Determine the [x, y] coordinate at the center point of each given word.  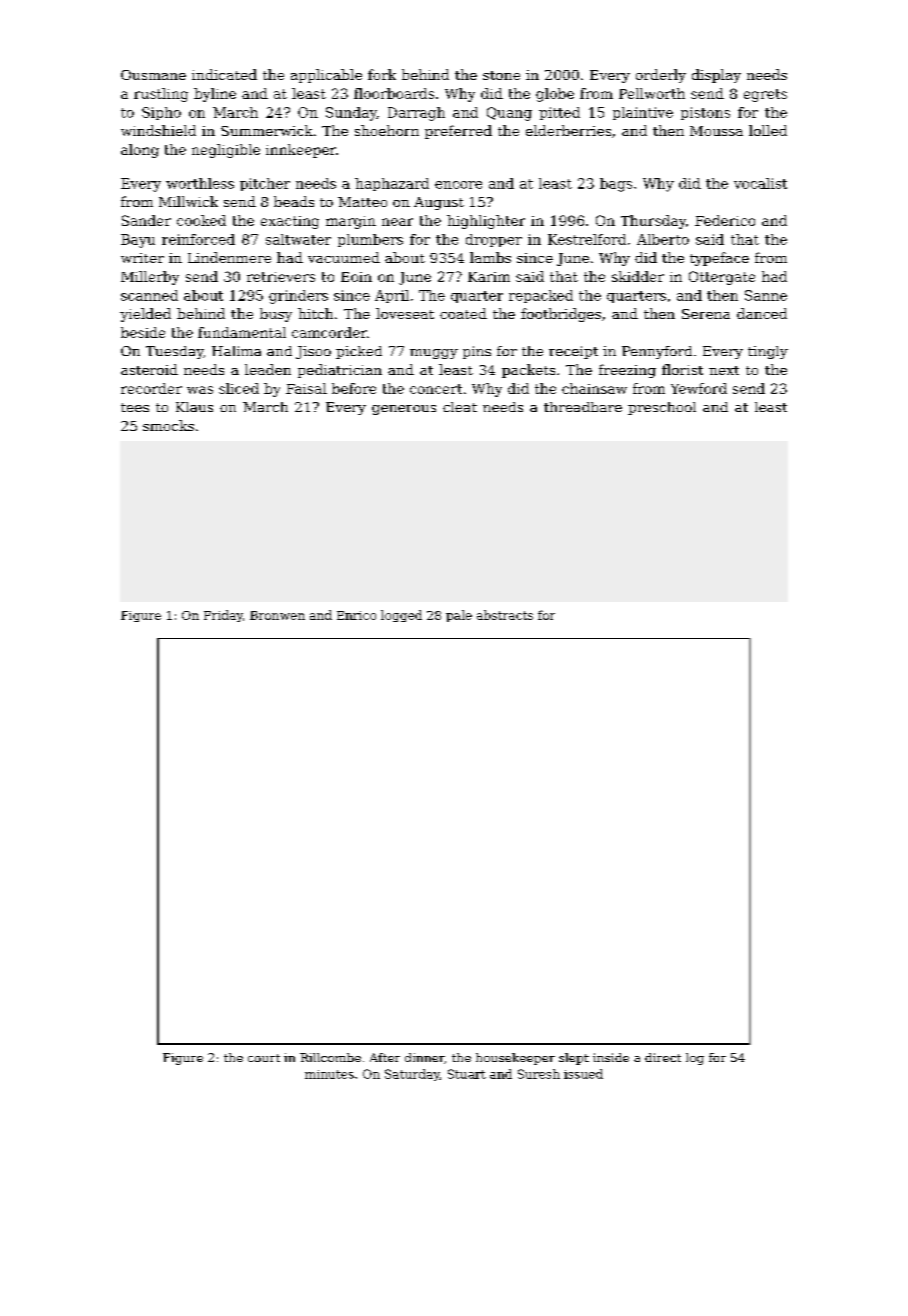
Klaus [194, 407]
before [354, 388]
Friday [223, 616]
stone [501, 75]
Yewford [699, 388]
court [264, 1058]
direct [663, 1057]
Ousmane [153, 75]
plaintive [643, 113]
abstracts [505, 615]
